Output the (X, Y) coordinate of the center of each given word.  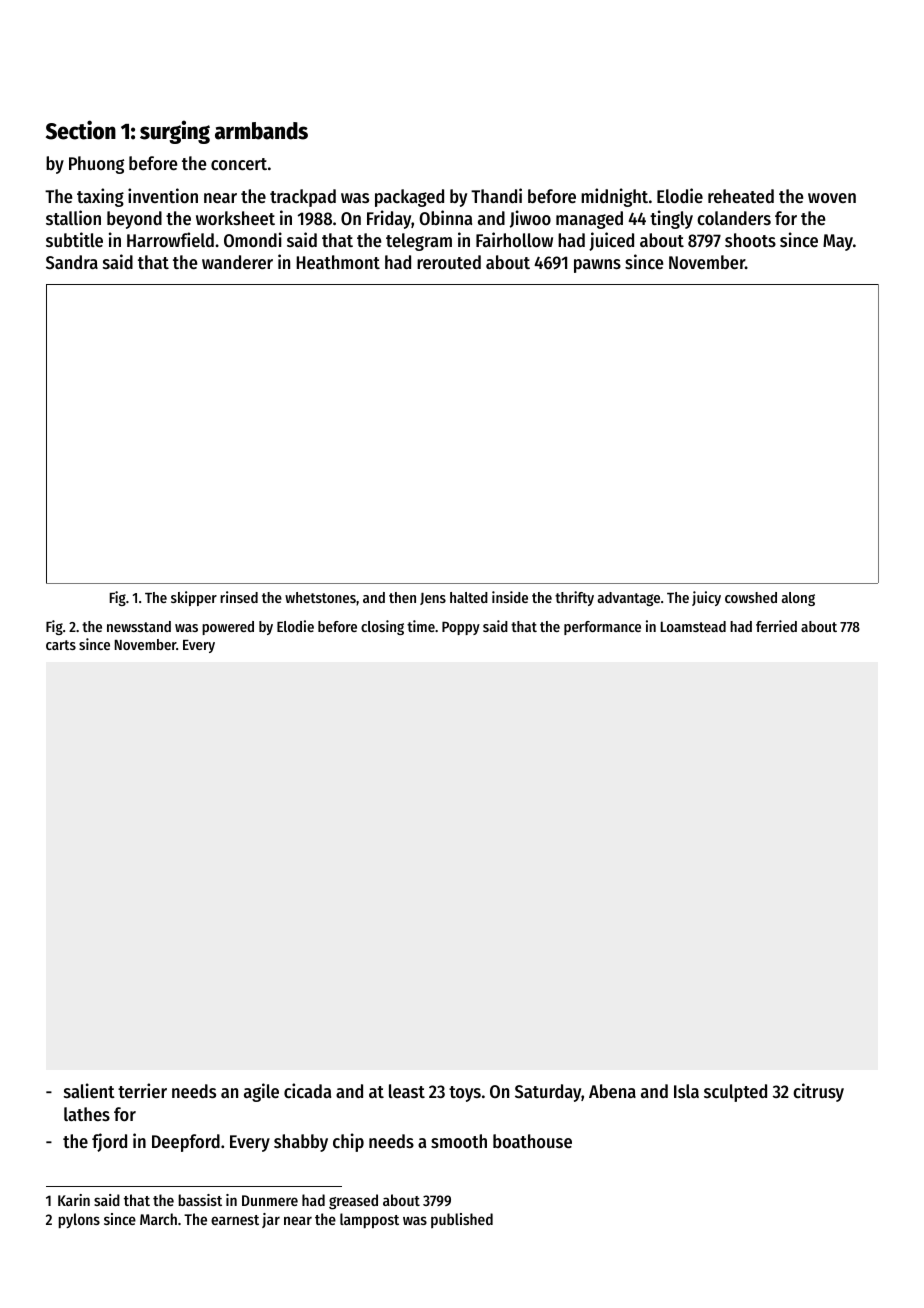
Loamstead (693, 626)
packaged (409, 198)
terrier (142, 1090)
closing (382, 627)
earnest (235, 1220)
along (798, 599)
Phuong (96, 165)
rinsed (239, 597)
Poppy (461, 628)
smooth (459, 1141)
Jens (433, 599)
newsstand (139, 626)
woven (832, 198)
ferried (776, 626)
